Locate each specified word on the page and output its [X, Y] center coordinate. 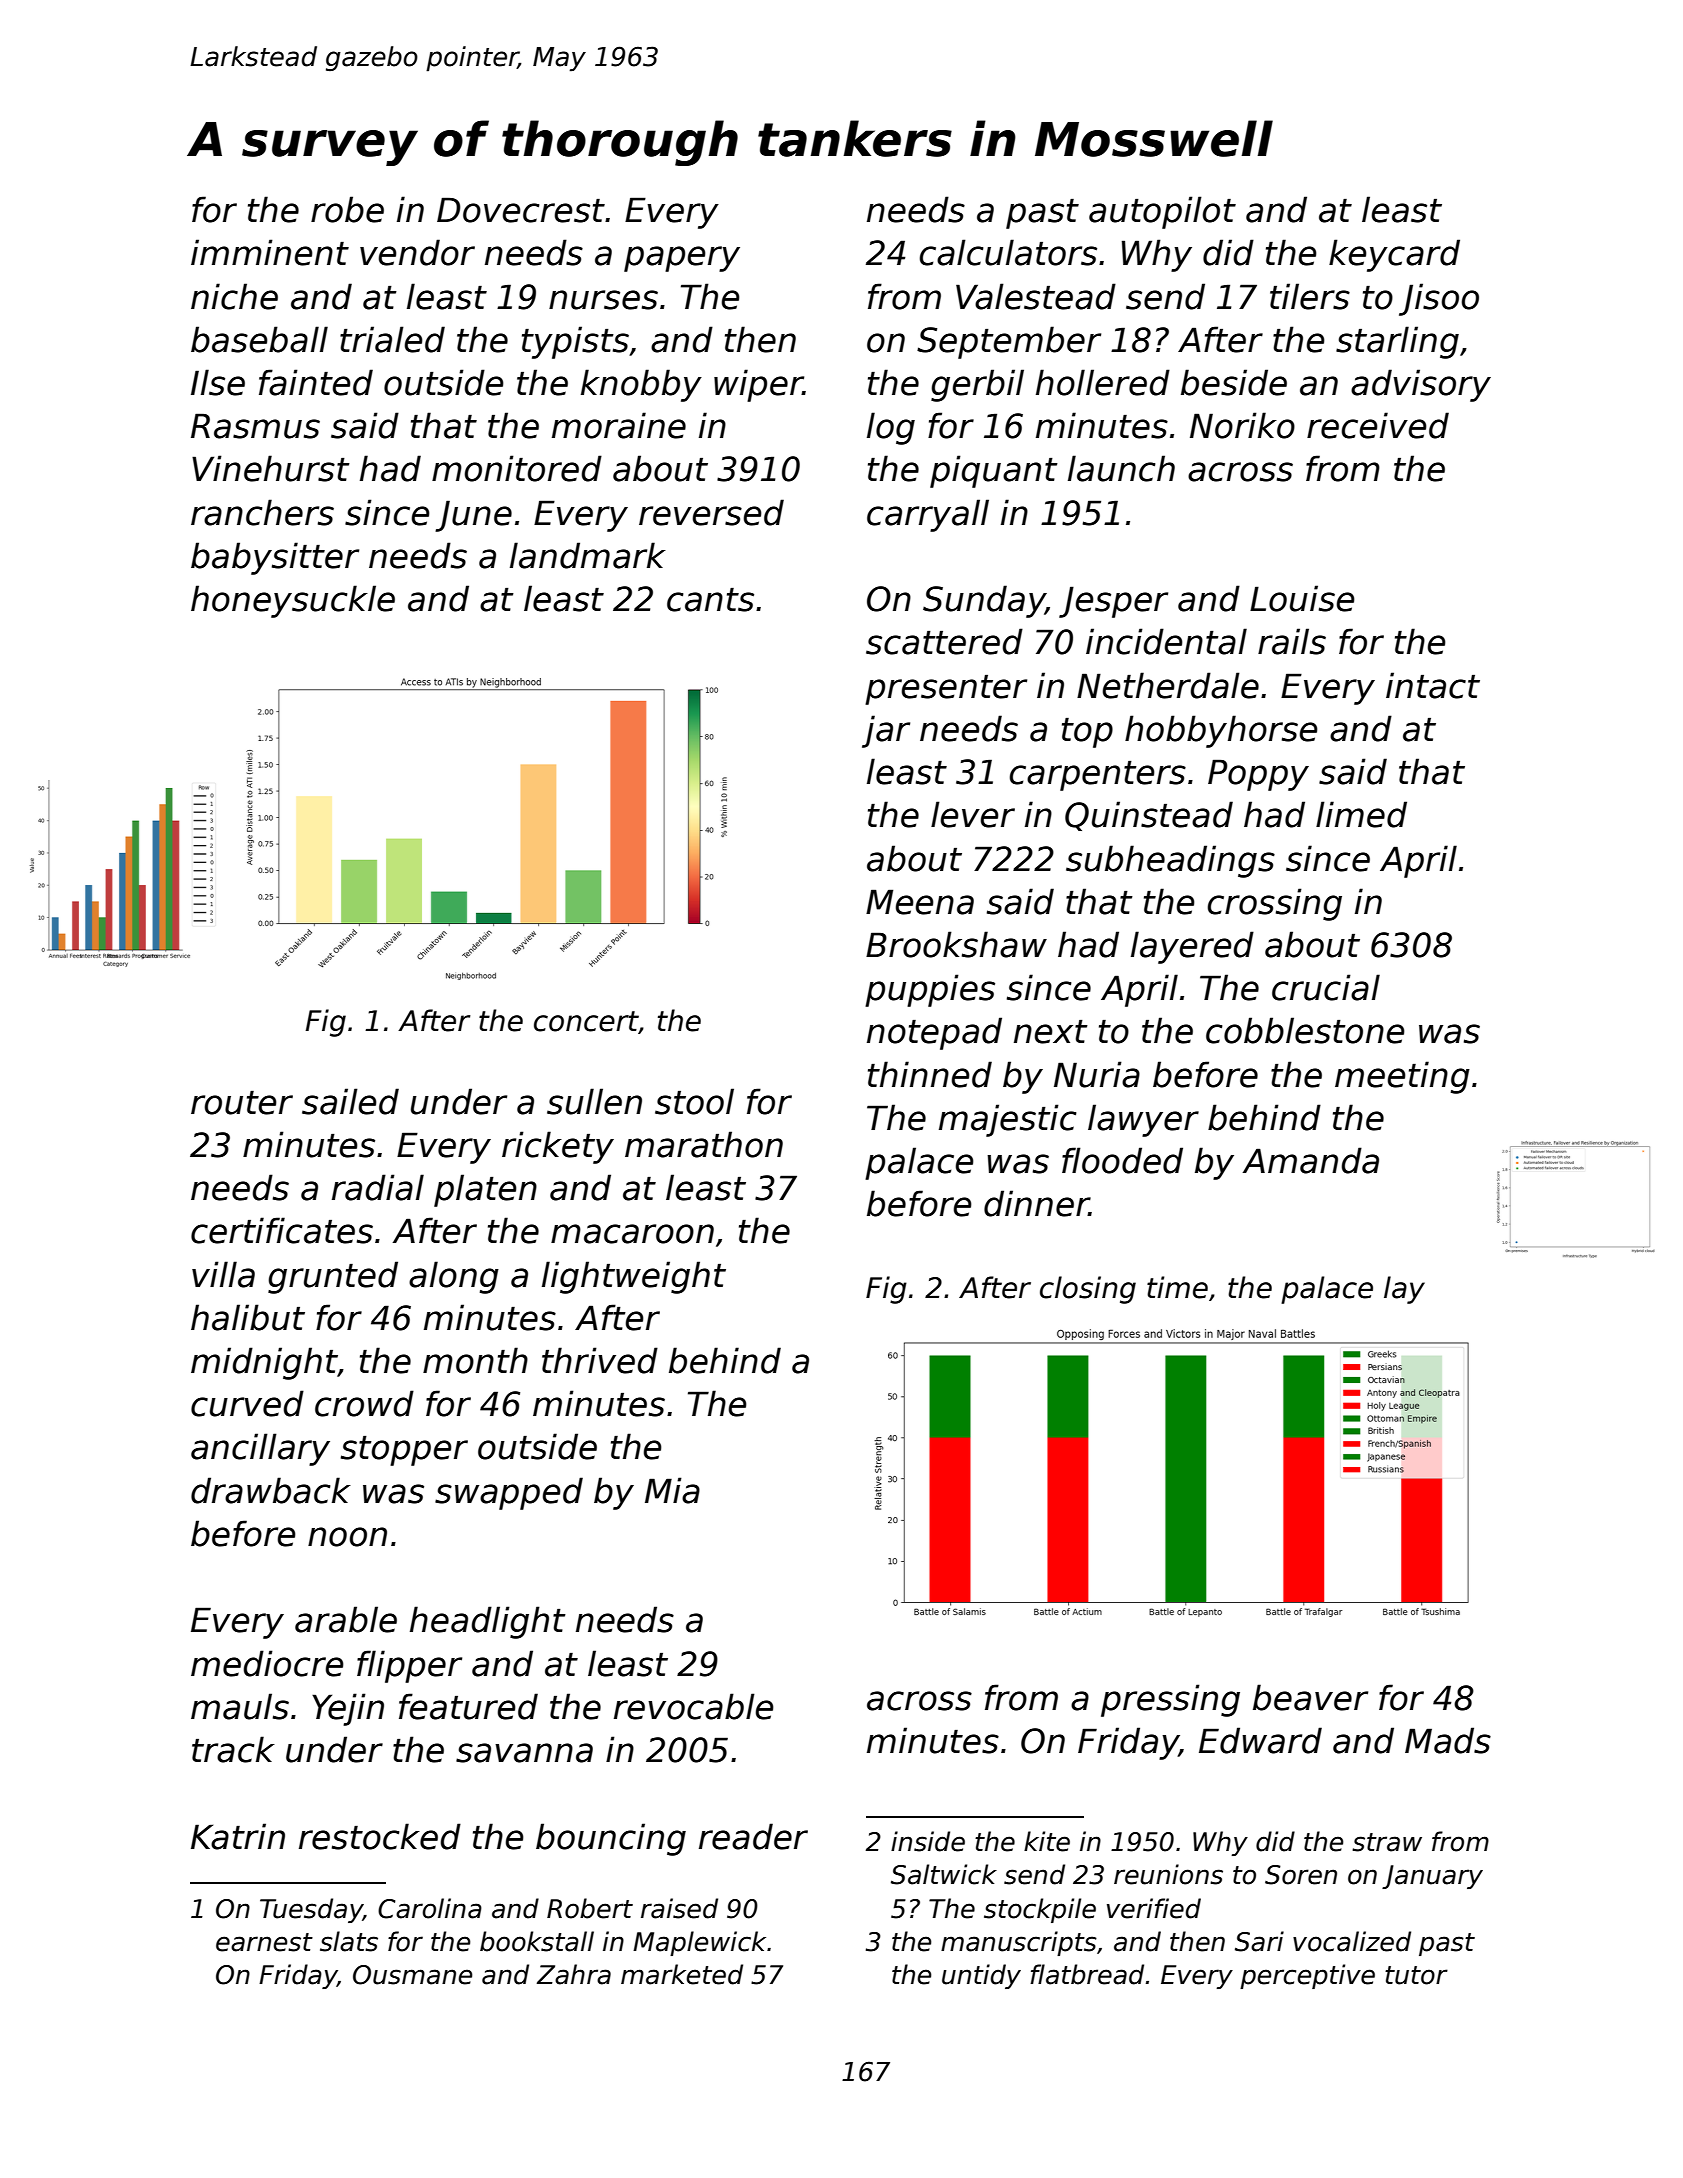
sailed [350, 1101]
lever [973, 814]
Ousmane [412, 1975]
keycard [1394, 255]
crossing [1275, 904]
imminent [270, 252]
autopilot [1162, 212]
